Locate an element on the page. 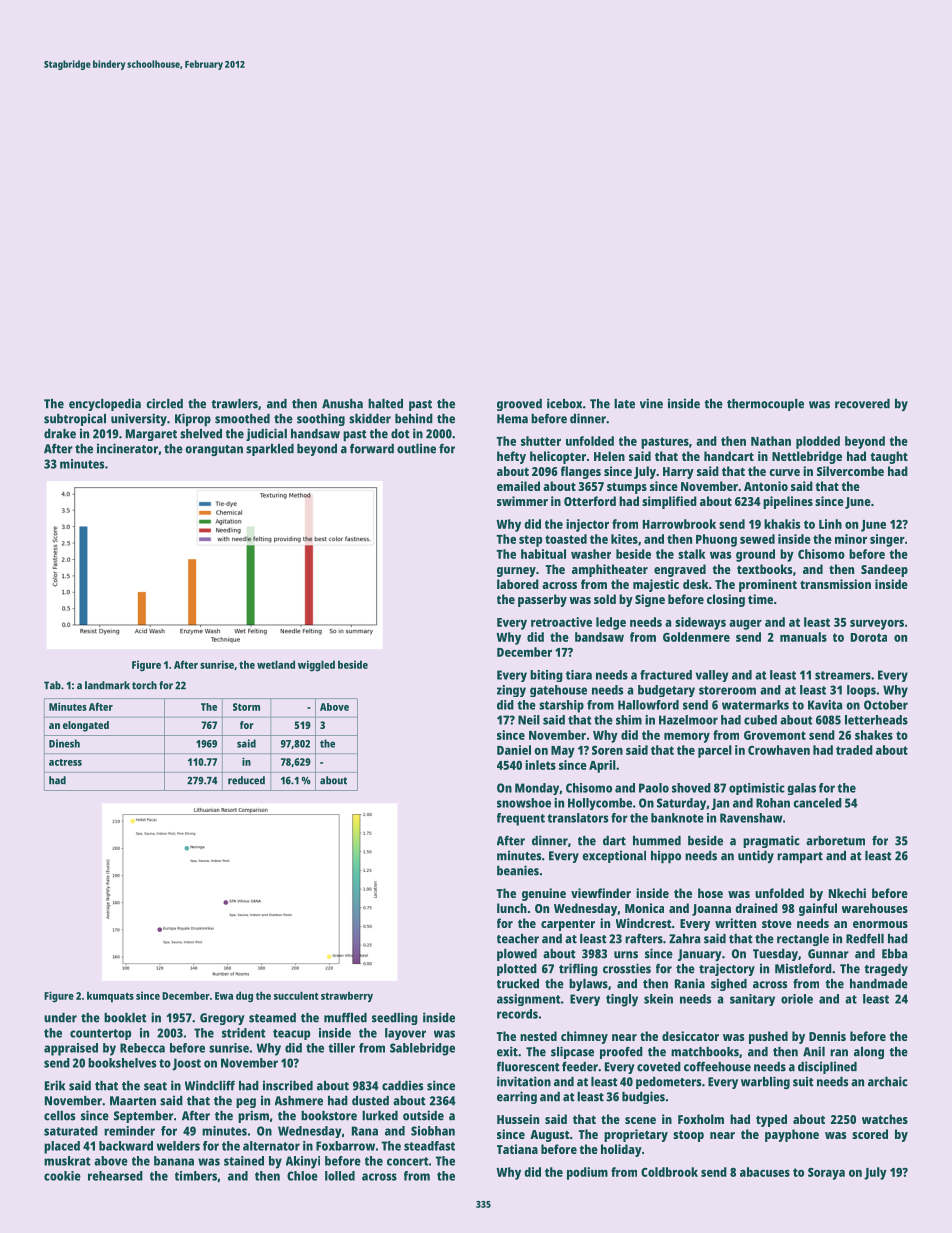 This image has height=1233, width=952. Akinyi is located at coordinates (303, 1162).
